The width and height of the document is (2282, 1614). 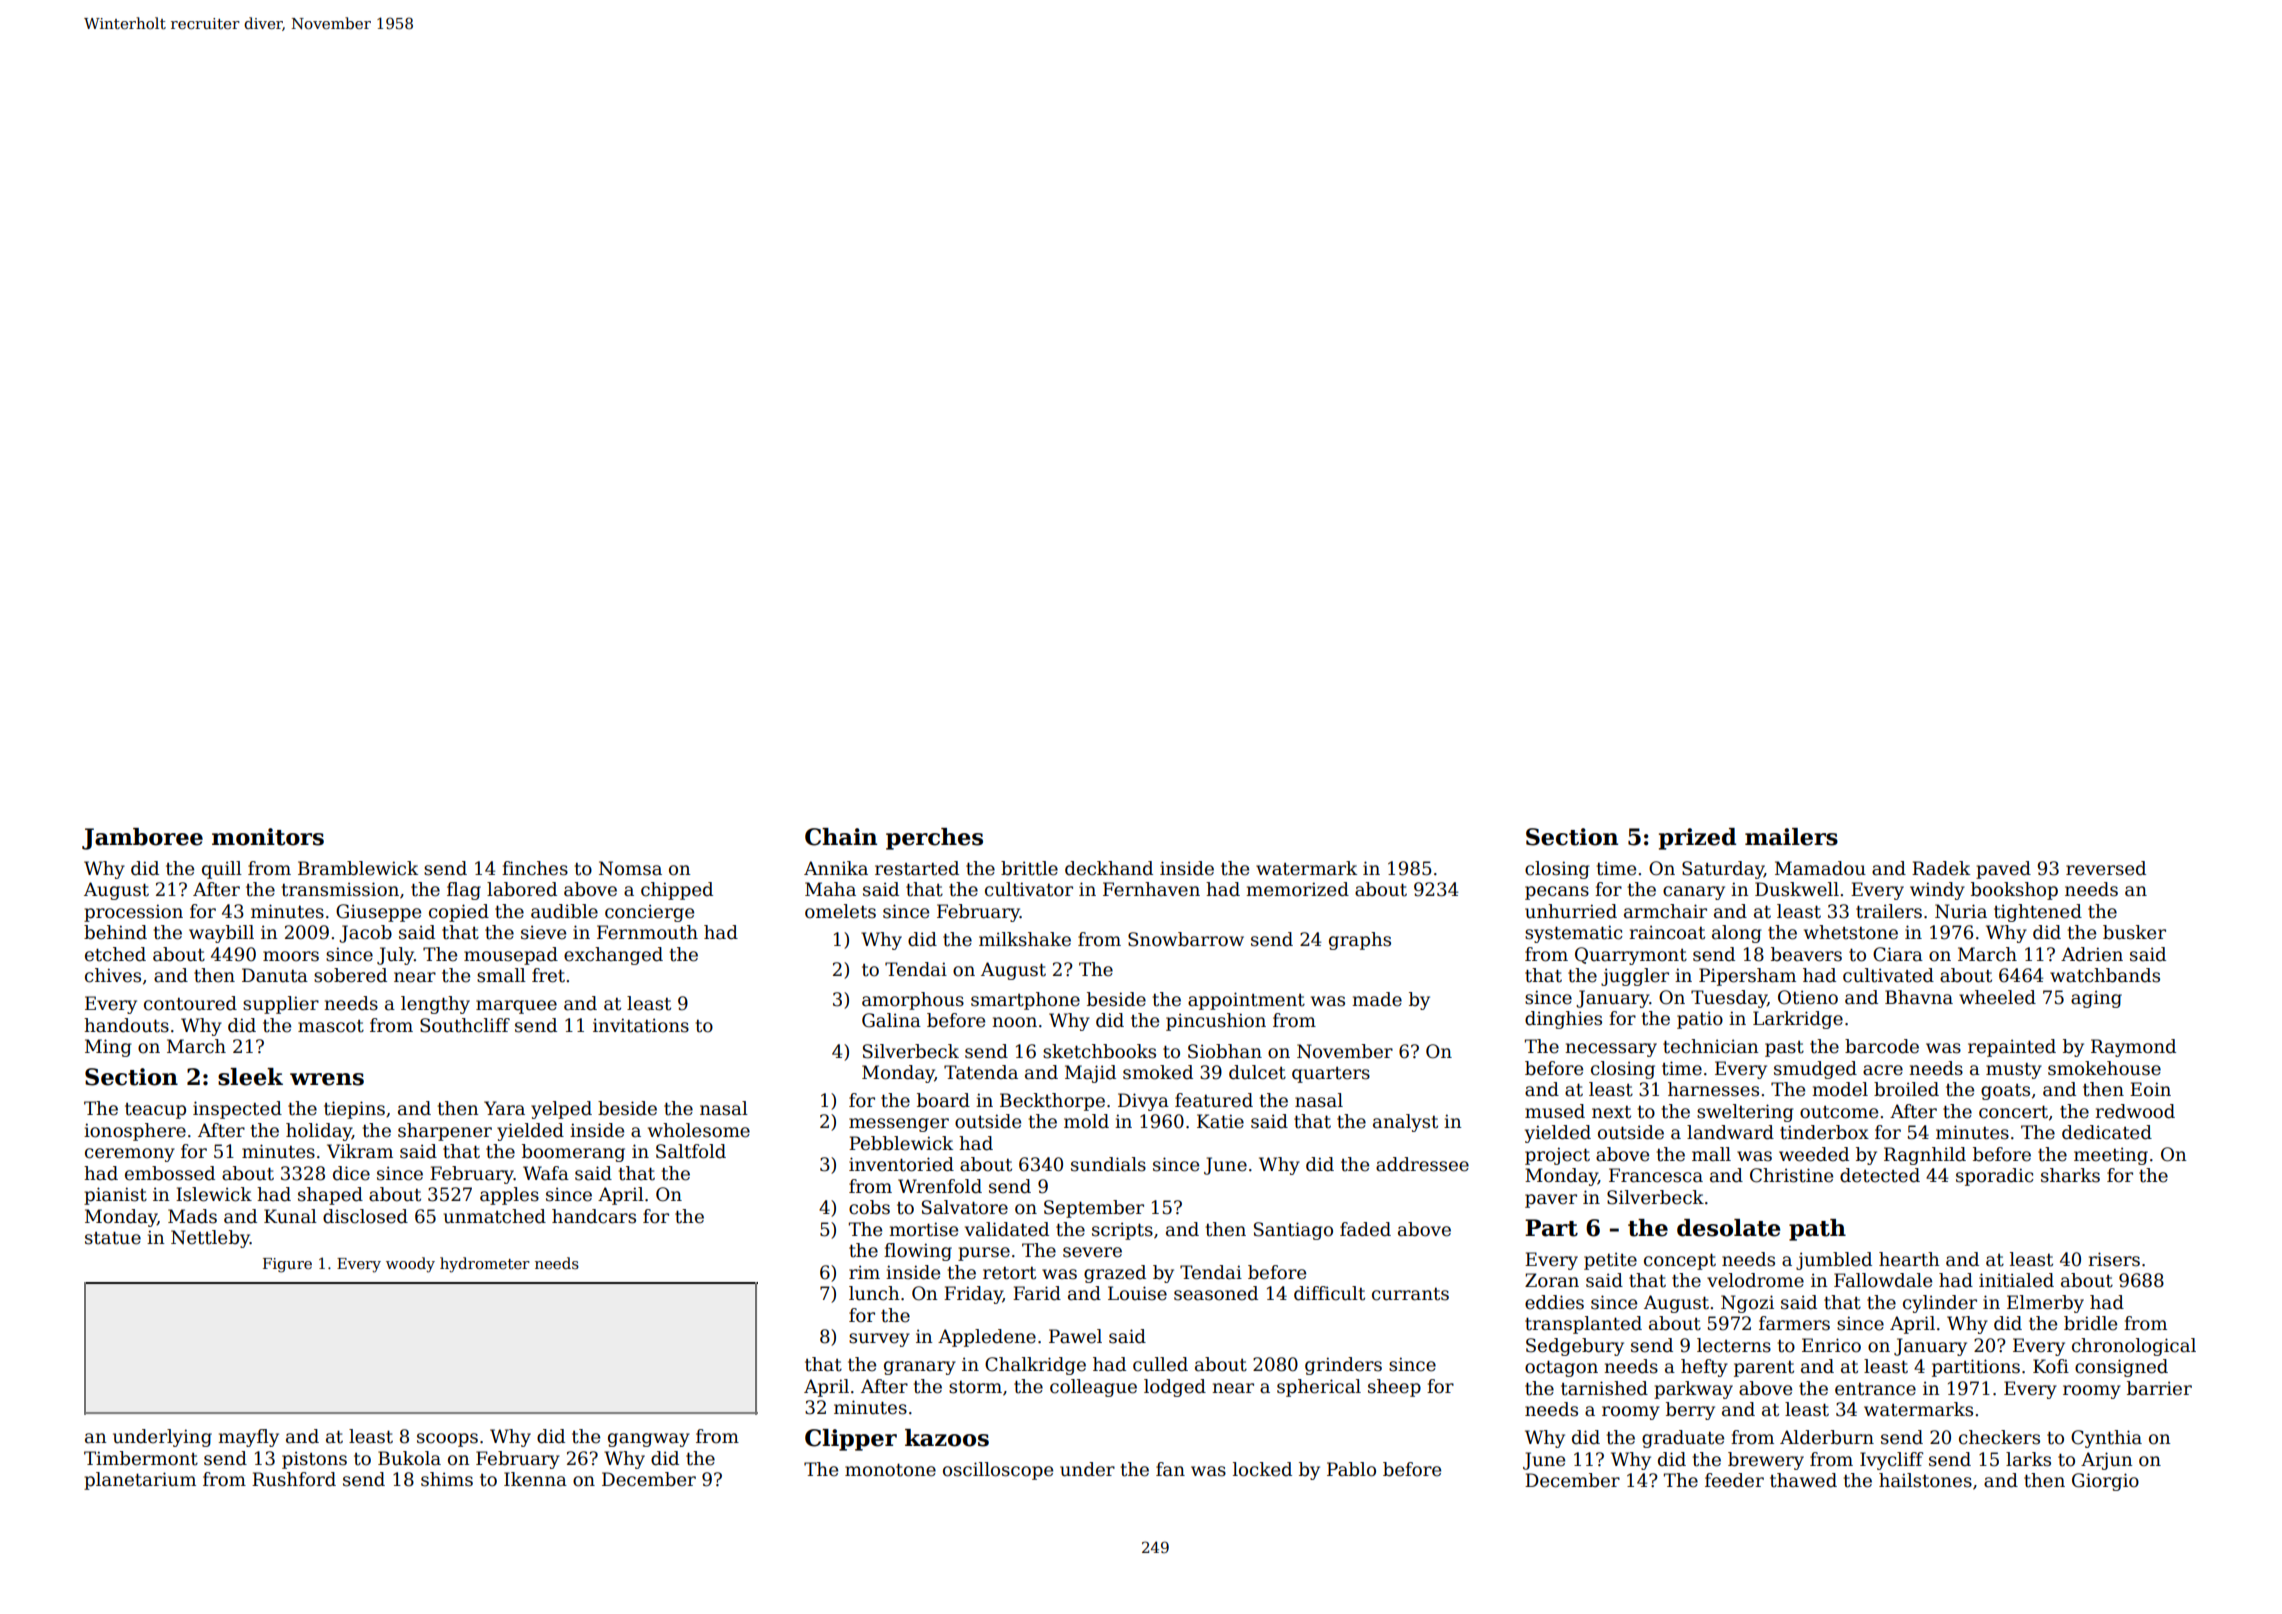 What do you see at coordinates (840, 911) in the document?
I see `omelets` at bounding box center [840, 911].
